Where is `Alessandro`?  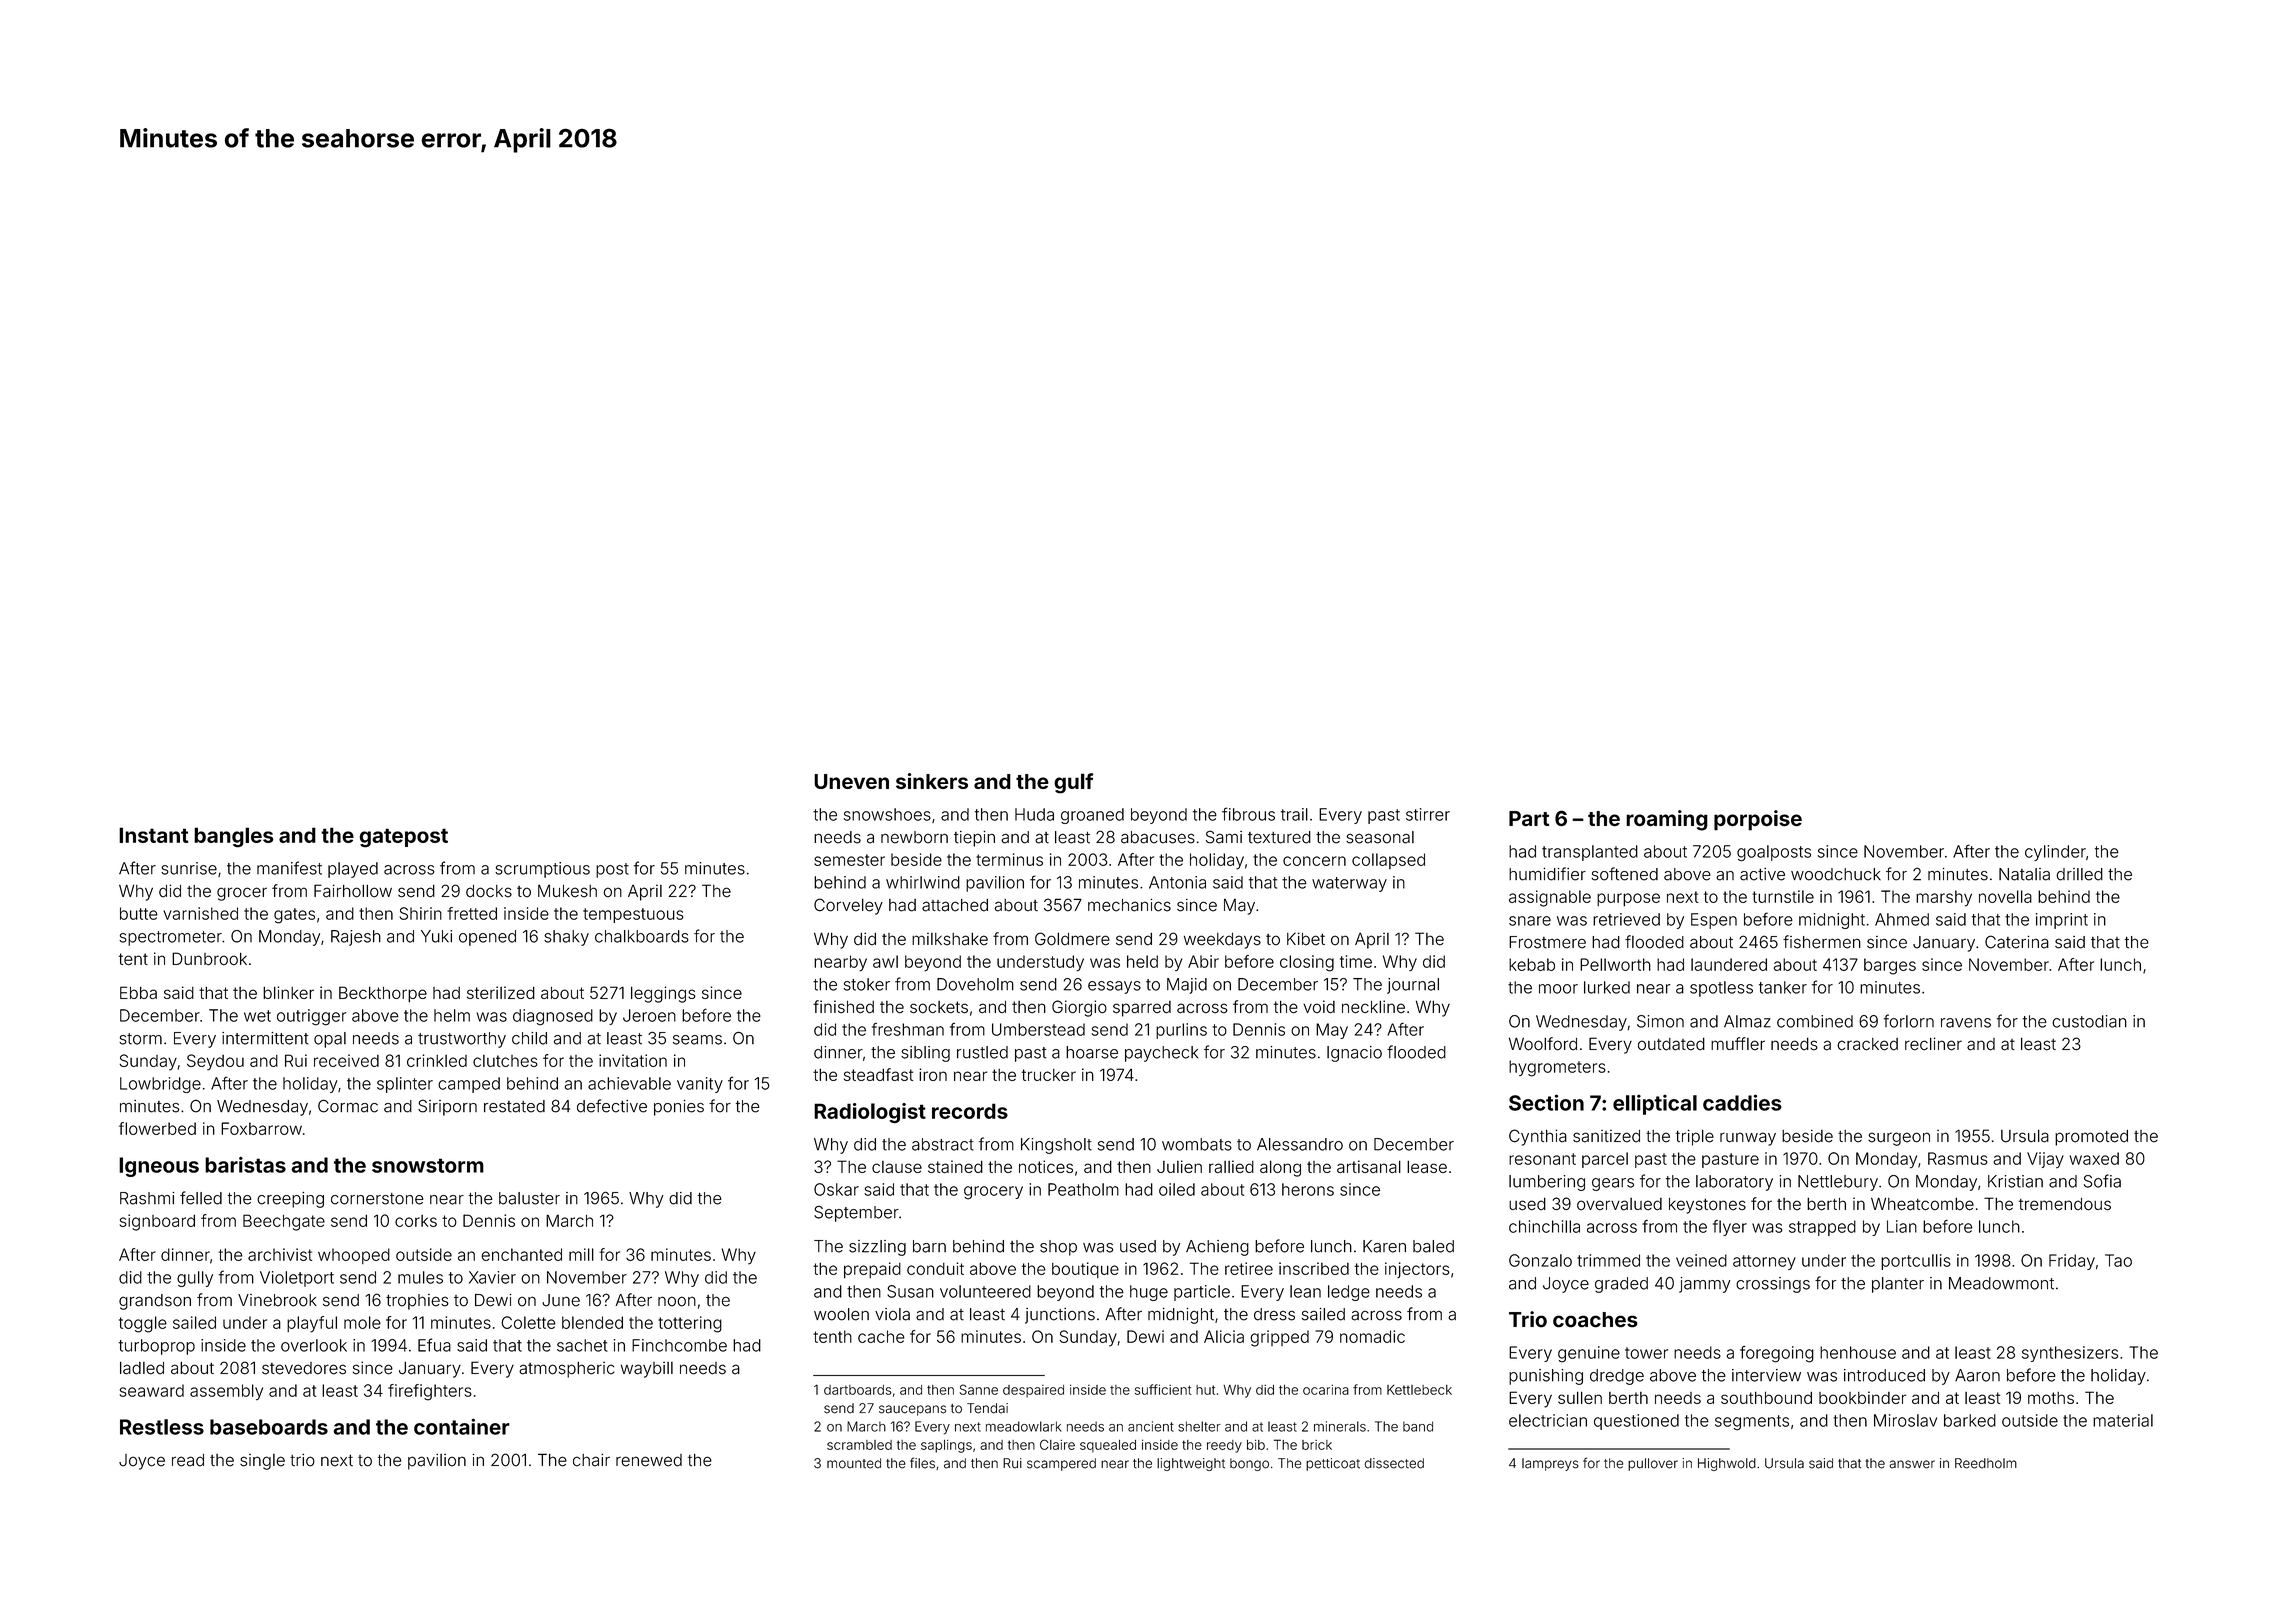 Alessandro is located at coordinates (1300, 1144).
